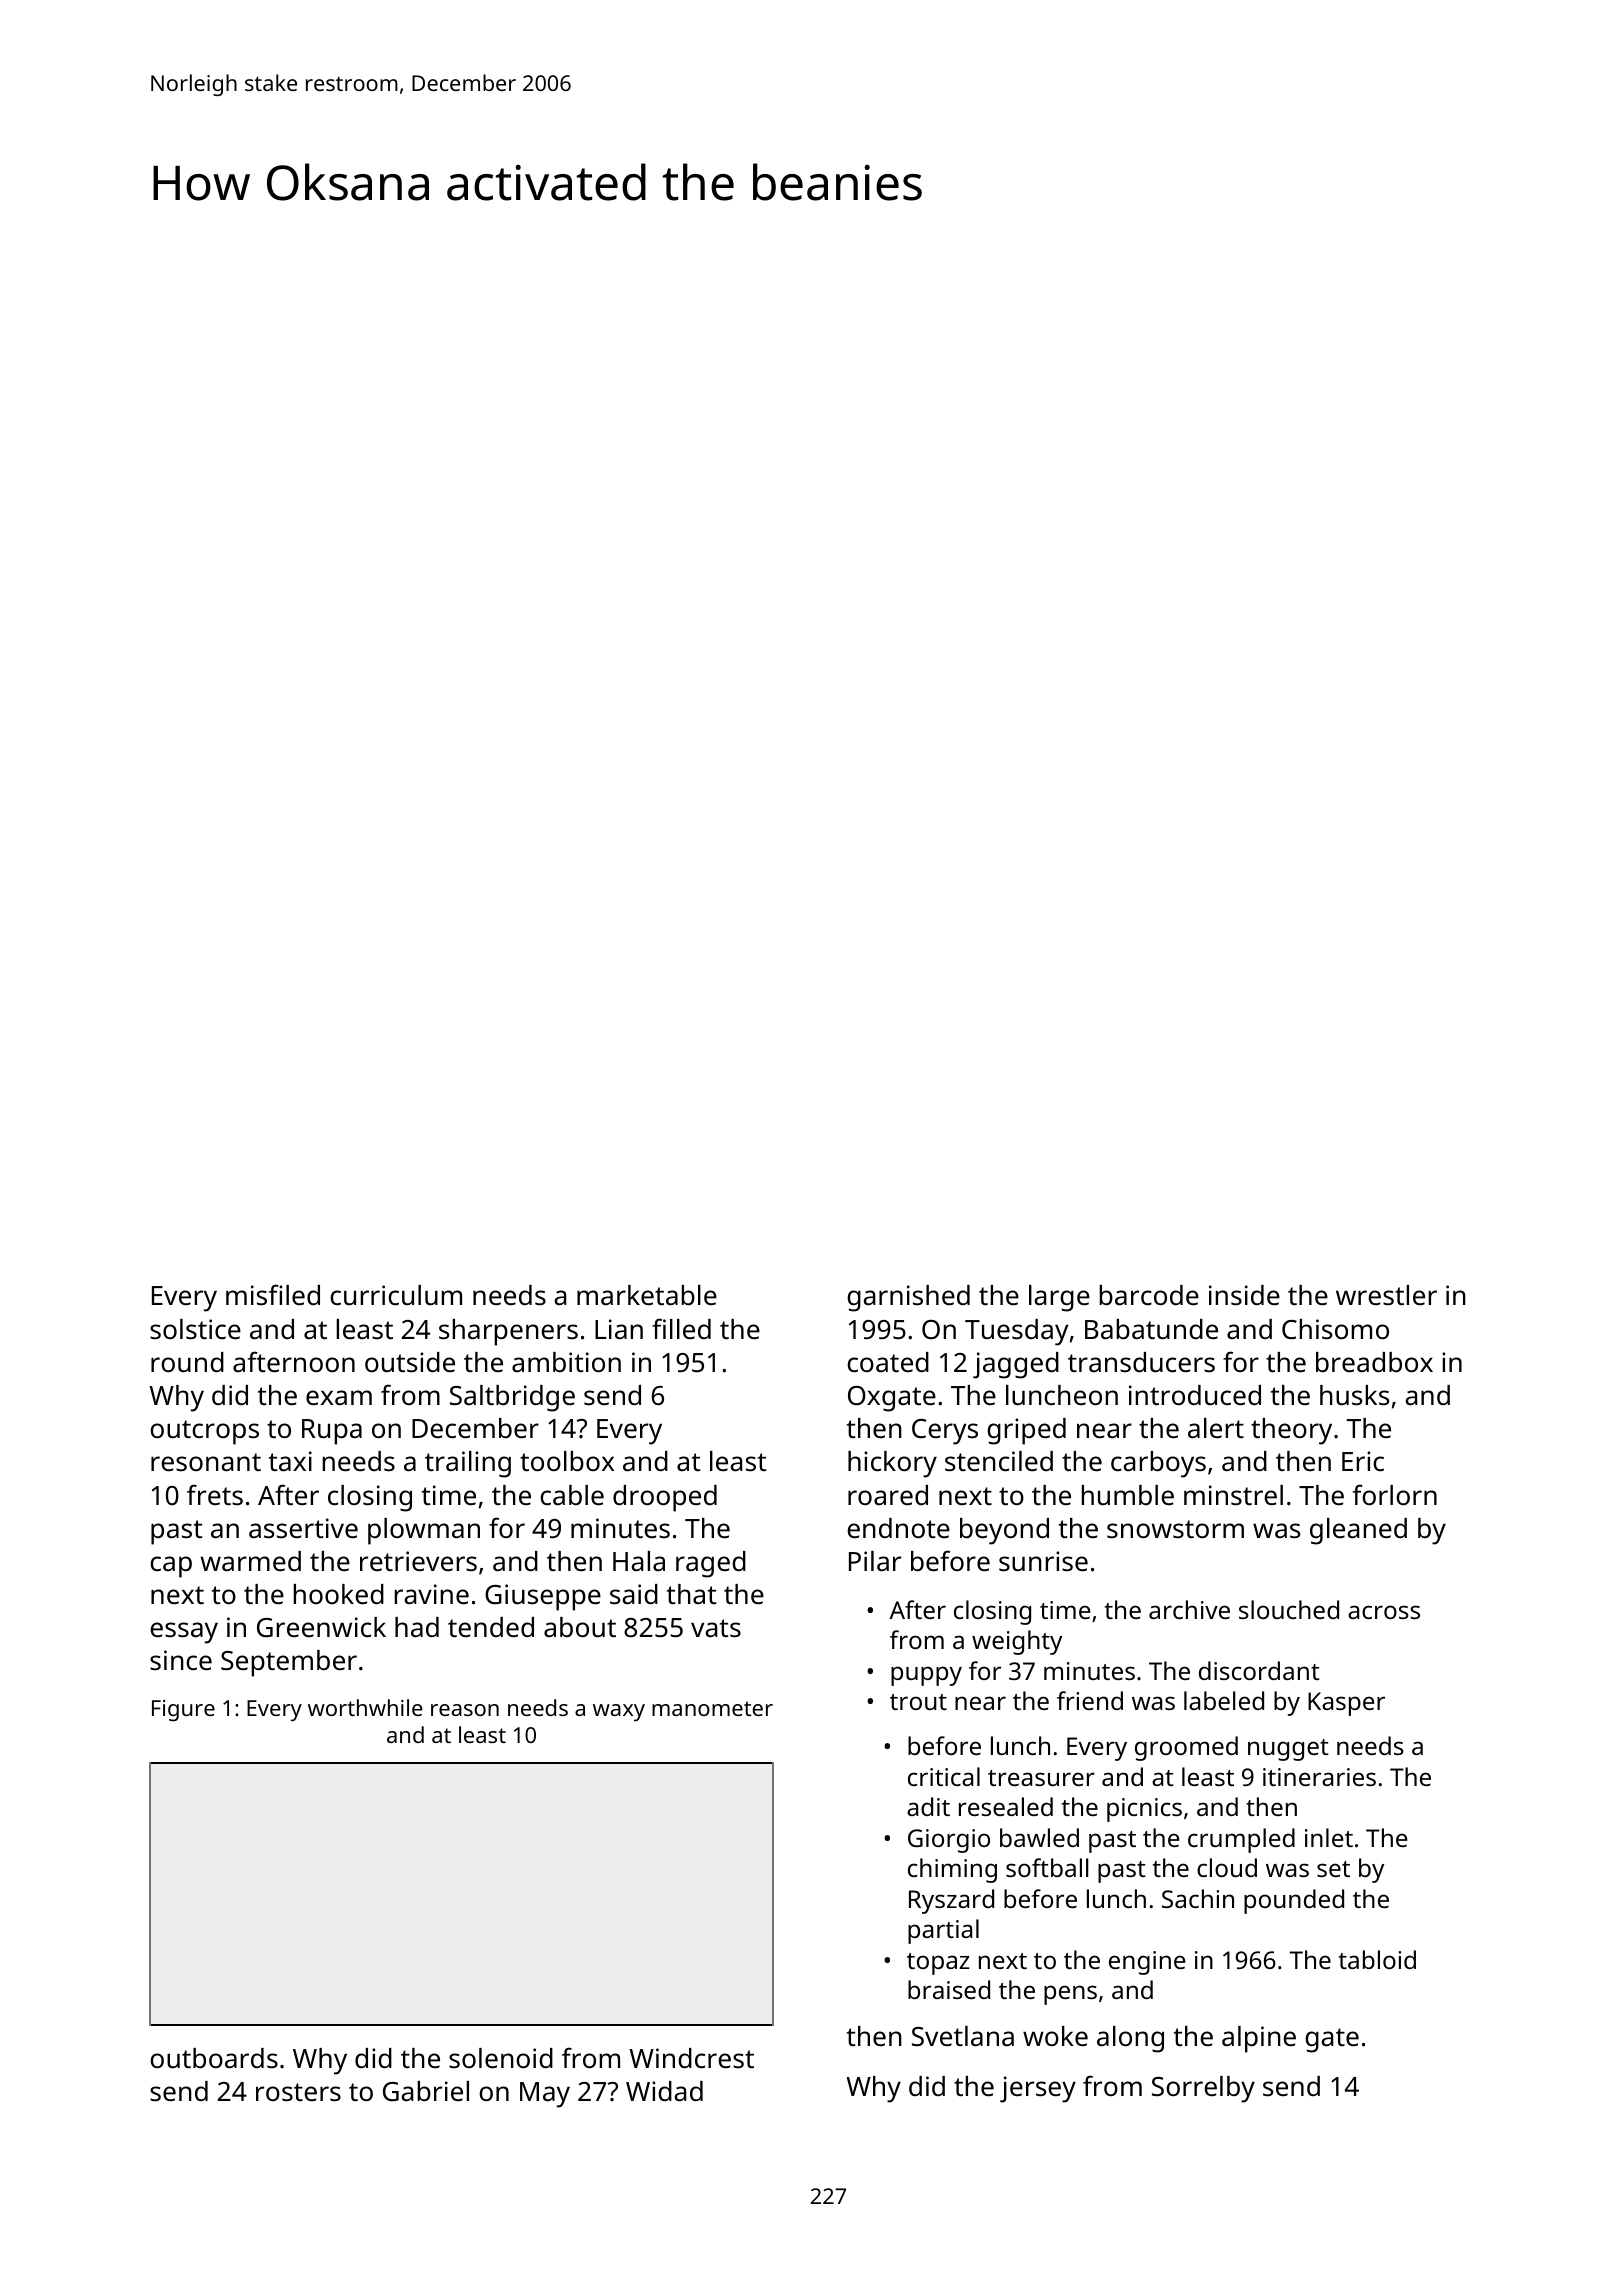 This page has width=1620, height=2292. Describe the element at coordinates (545, 2095) in the page. I see `May` at that location.
